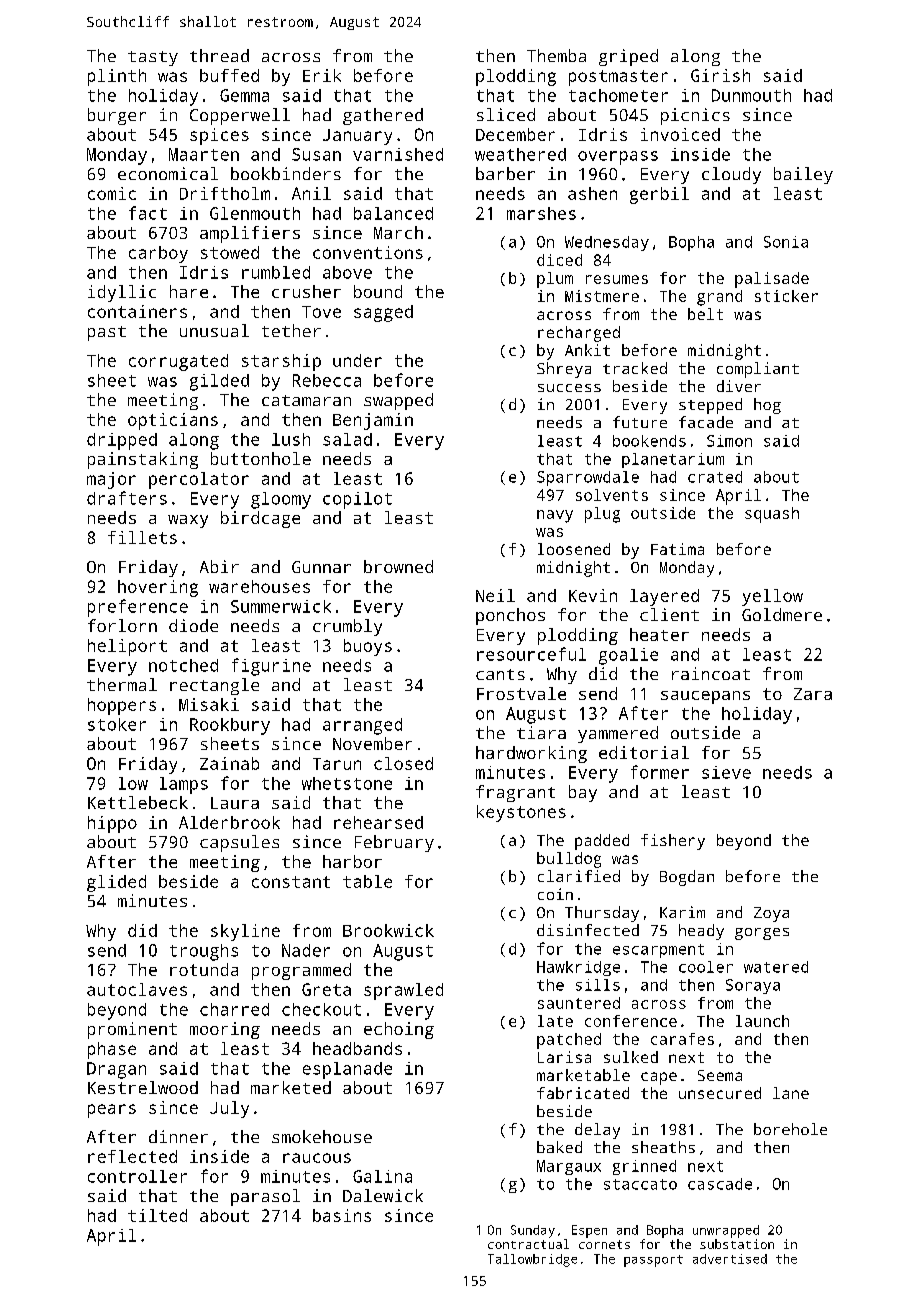 Image resolution: width=924 pixels, height=1308 pixels. Describe the element at coordinates (762, 934) in the screenshot. I see `gorges` at that location.
